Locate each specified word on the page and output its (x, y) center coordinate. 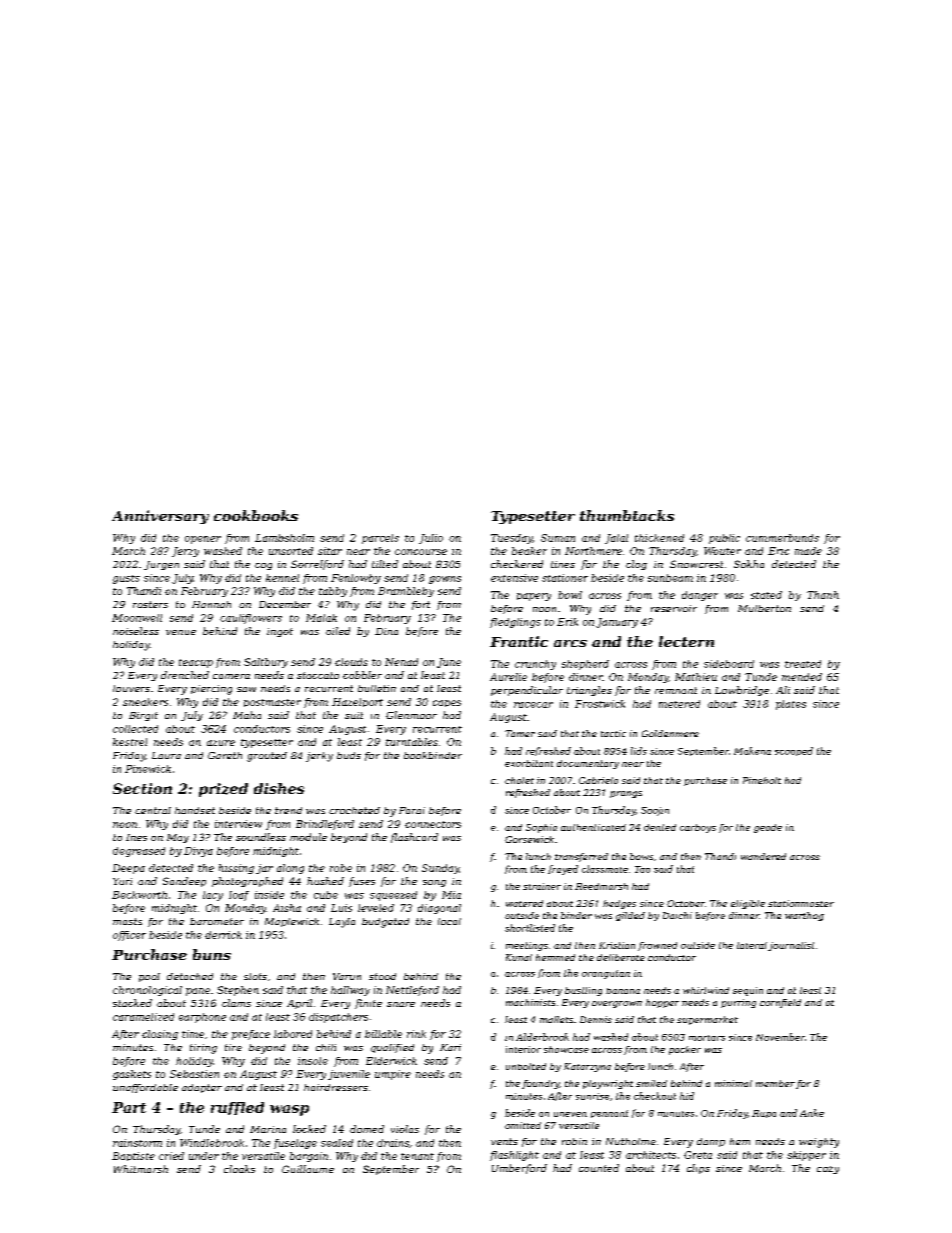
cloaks (239, 1169)
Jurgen (161, 565)
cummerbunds (782, 538)
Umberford (519, 1169)
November (780, 1037)
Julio (431, 539)
